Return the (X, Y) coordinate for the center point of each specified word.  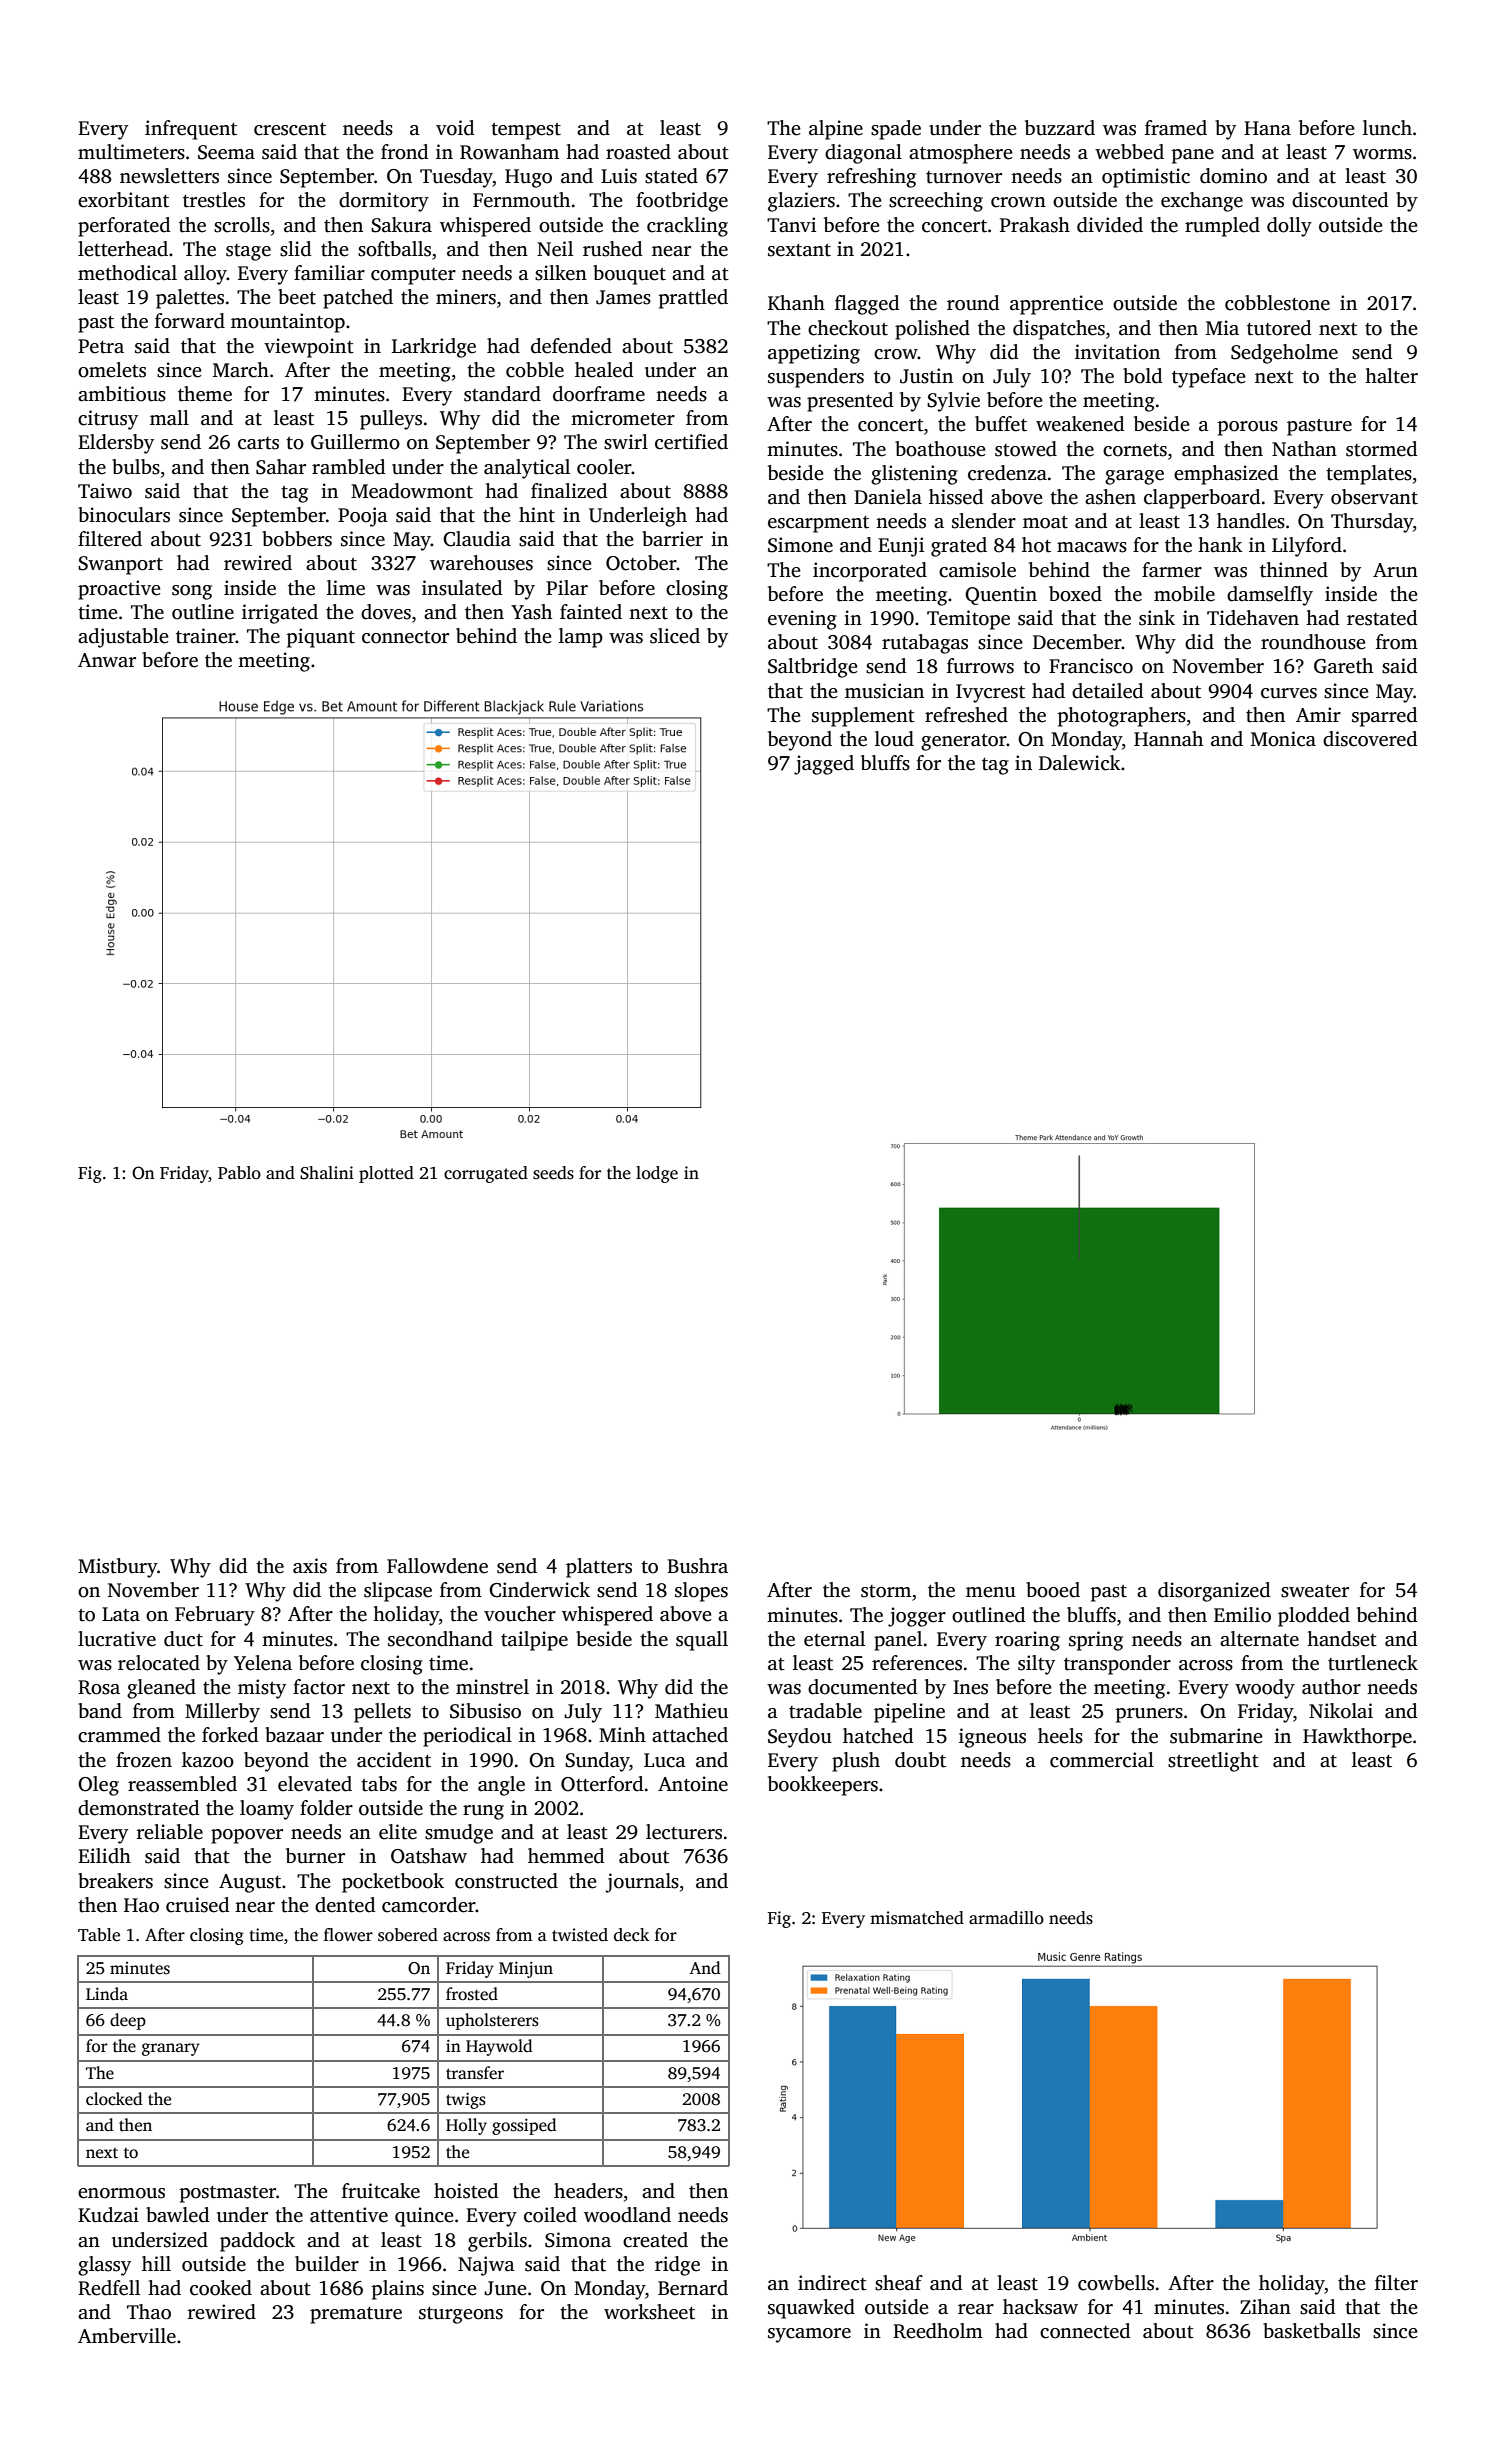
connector (405, 637)
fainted (591, 612)
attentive (349, 2215)
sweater (1315, 1591)
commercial (1102, 1760)
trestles (214, 200)
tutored (1279, 328)
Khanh (796, 302)
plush (856, 1762)
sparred (1384, 717)
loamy (267, 1810)
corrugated (486, 1174)
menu (991, 1592)
